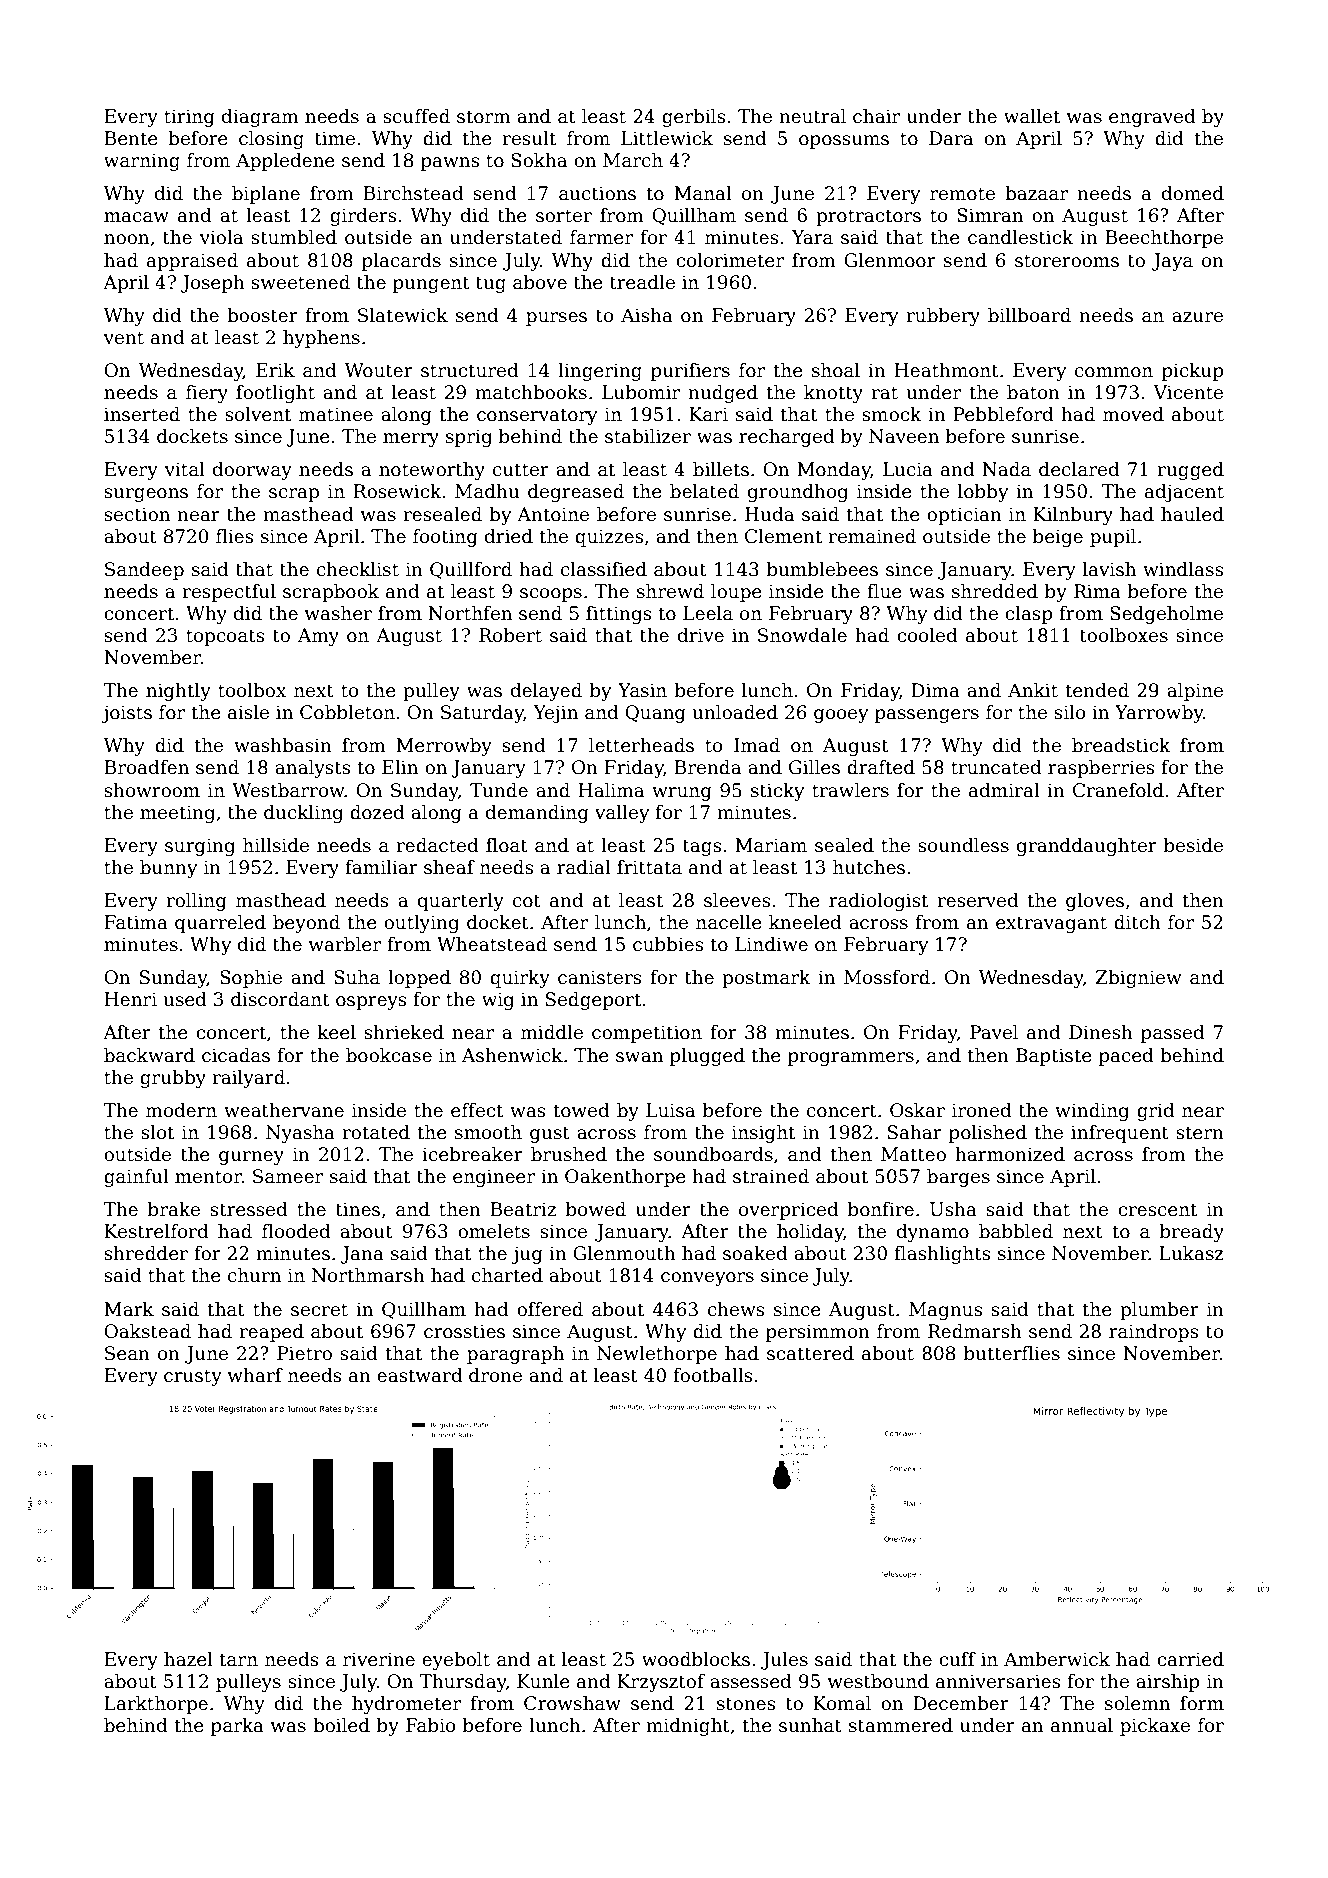  Describe the element at coordinates (280, 999) in the screenshot. I see `discordant` at that location.
